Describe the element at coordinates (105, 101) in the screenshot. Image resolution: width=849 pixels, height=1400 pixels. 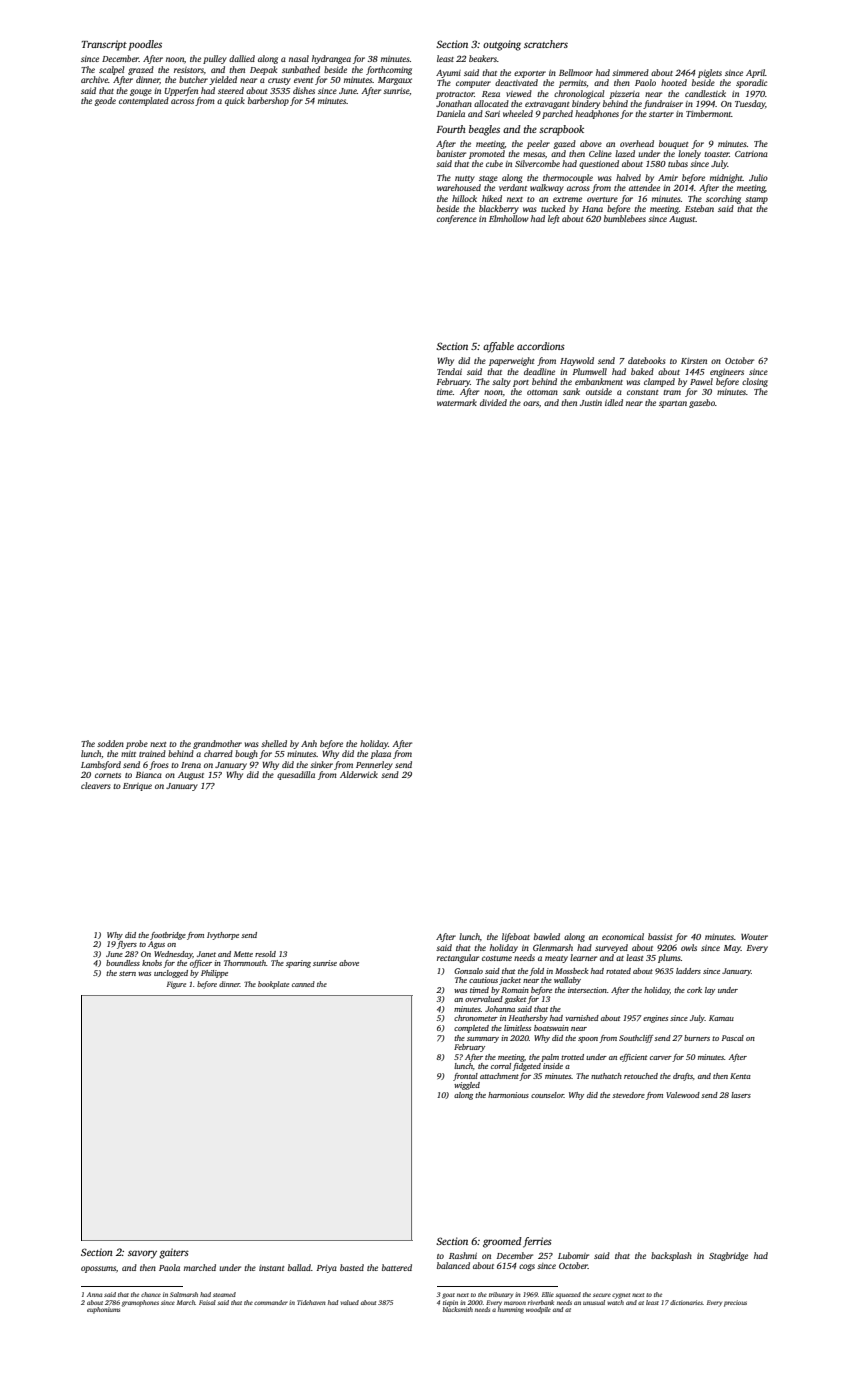
I see `geode` at that location.
